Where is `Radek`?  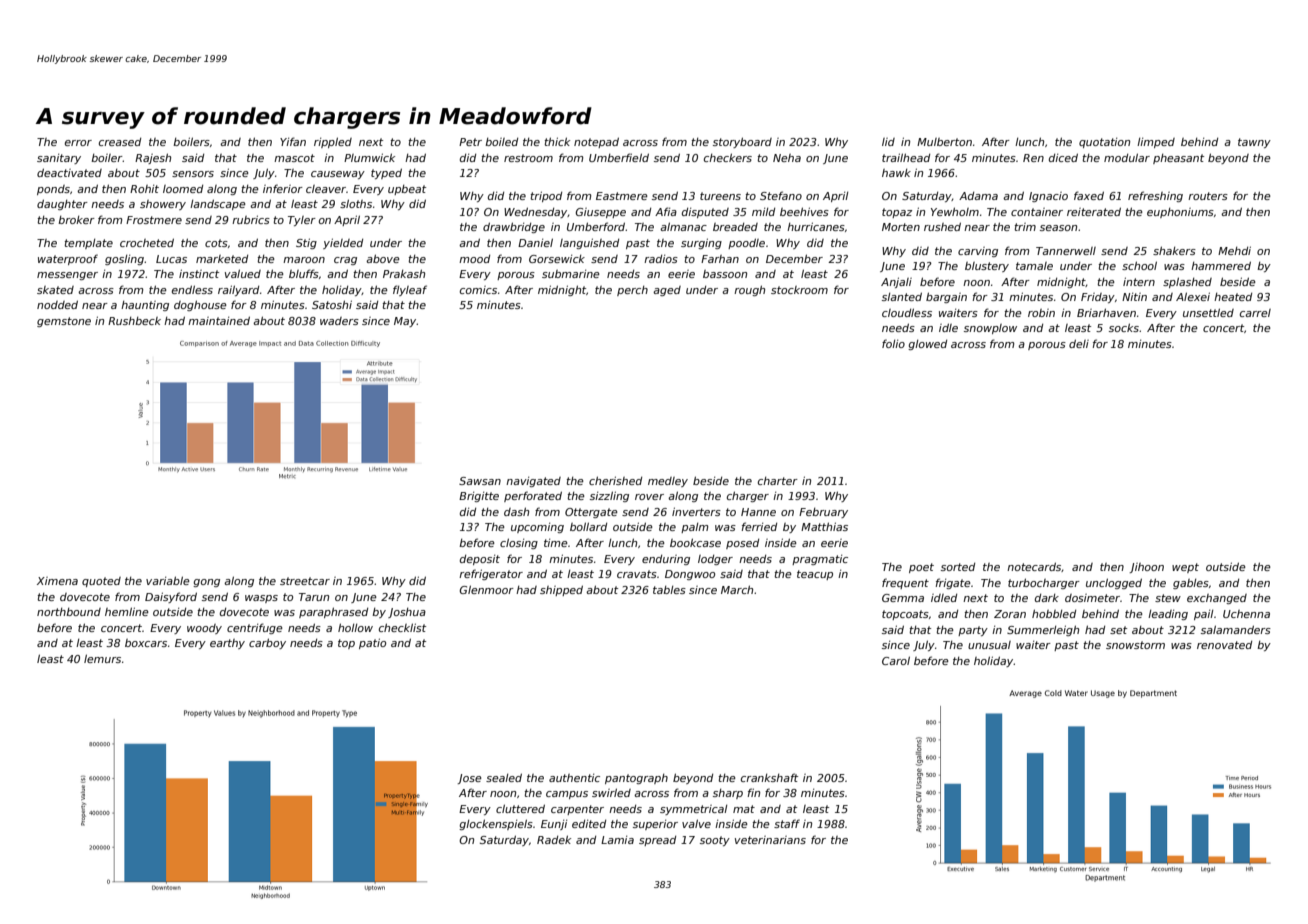 Radek is located at coordinates (554, 839).
